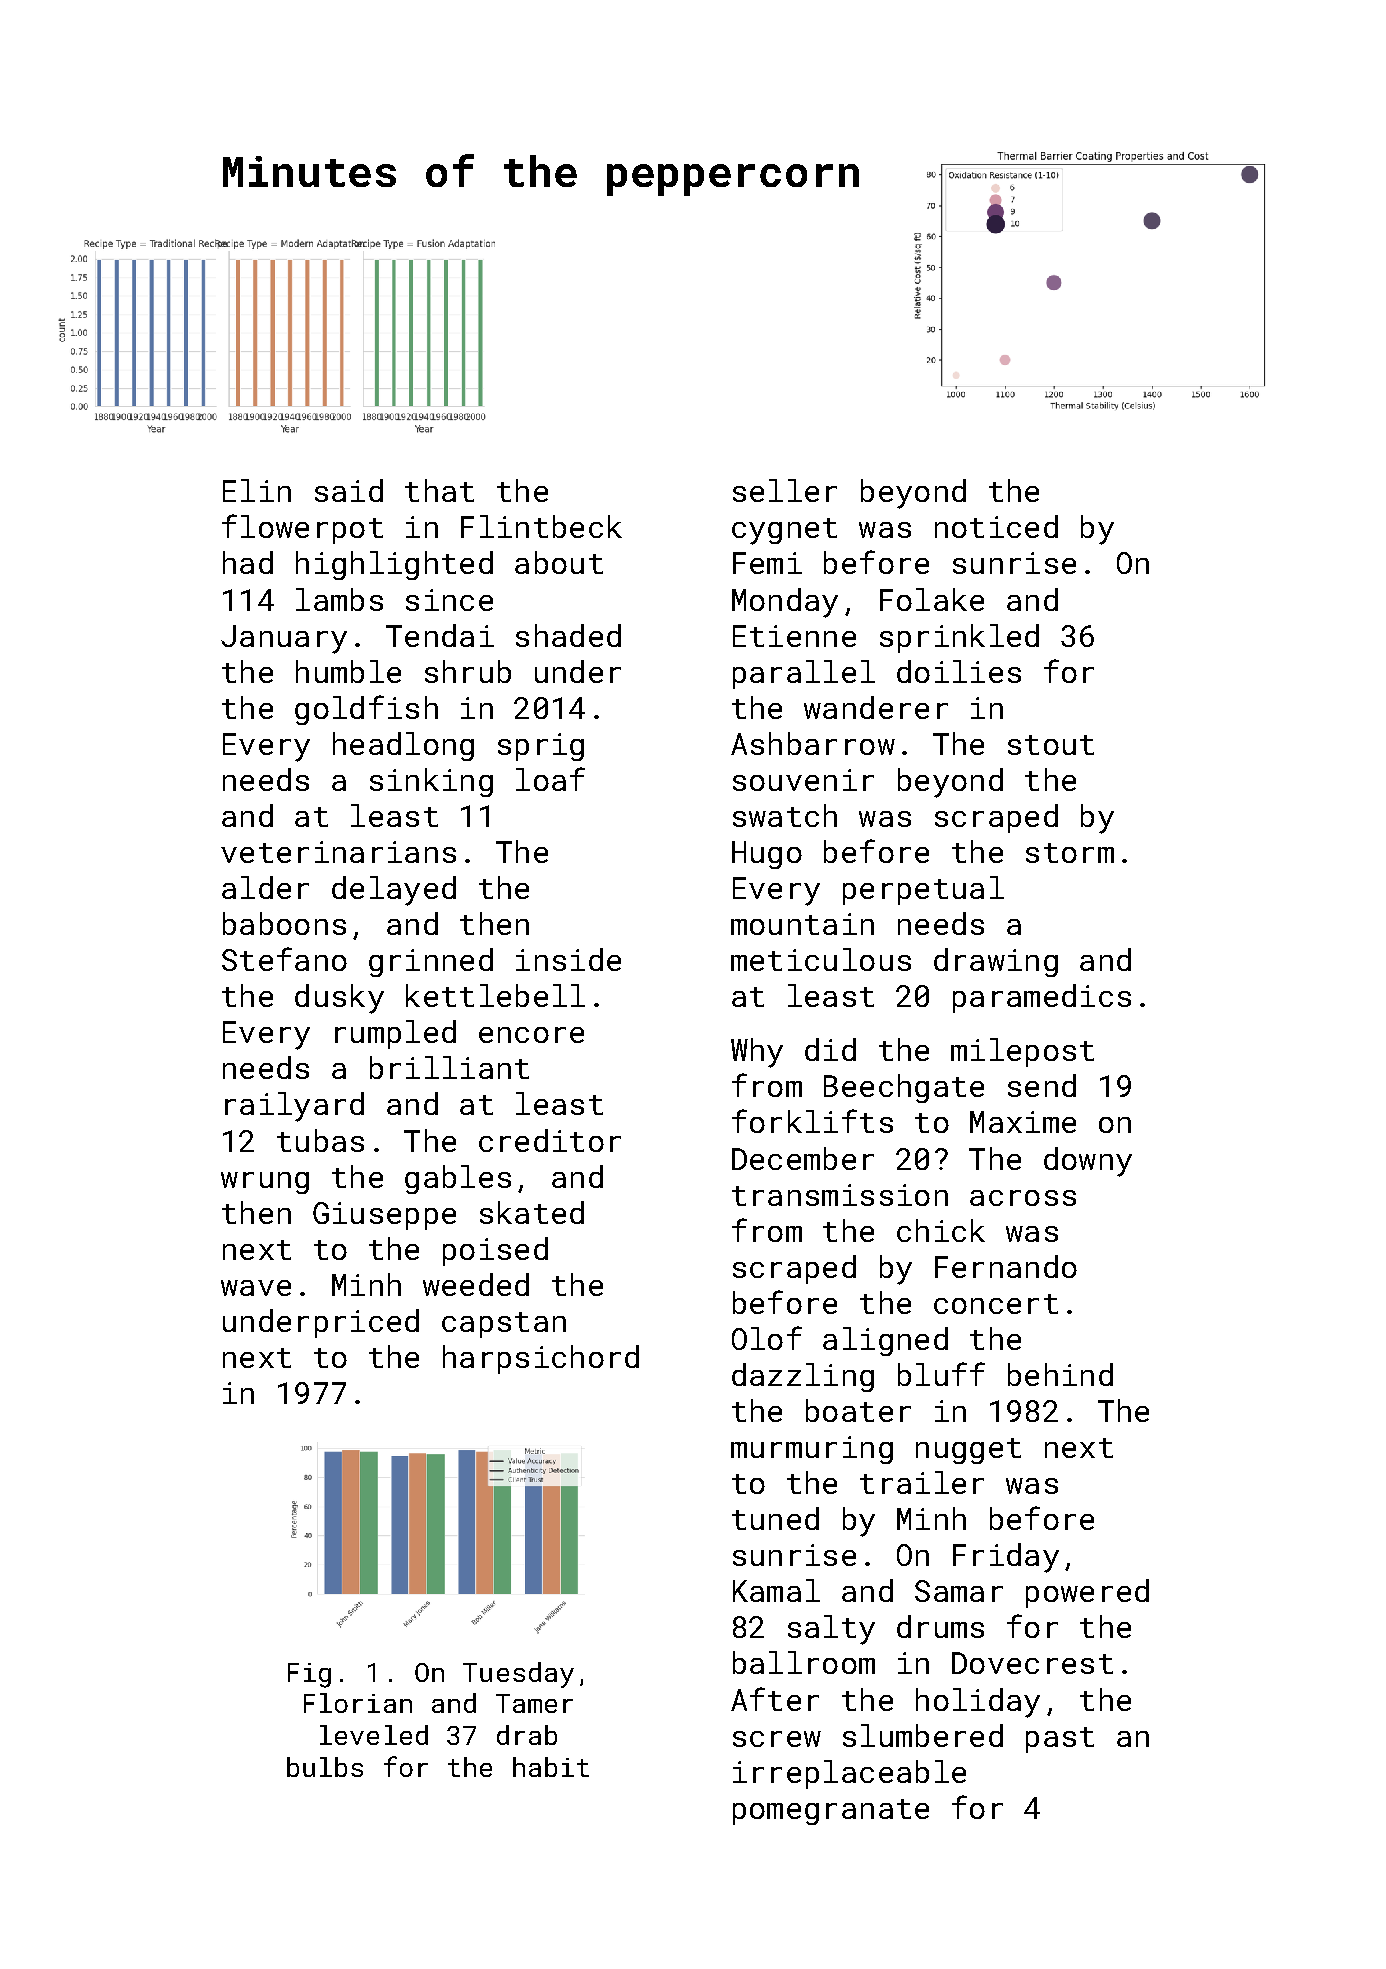 The height and width of the screenshot is (1969, 1386). What do you see at coordinates (349, 490) in the screenshot?
I see `said` at bounding box center [349, 490].
